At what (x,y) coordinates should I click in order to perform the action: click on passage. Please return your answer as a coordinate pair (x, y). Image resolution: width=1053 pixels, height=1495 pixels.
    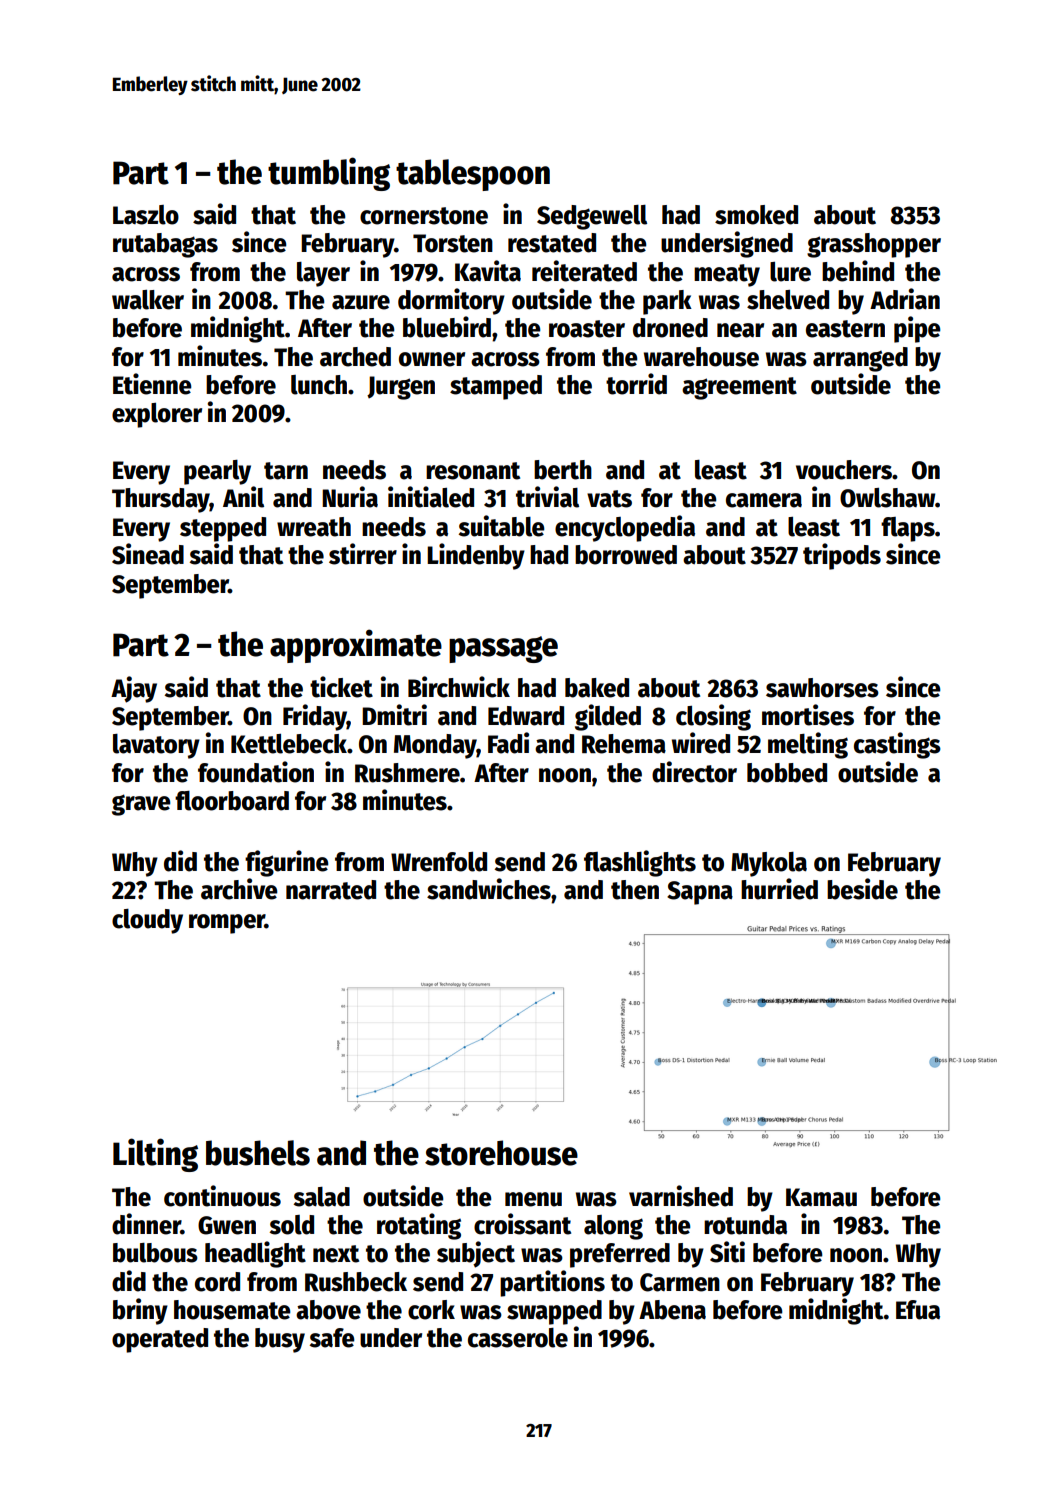
    Looking at the image, I should click on (503, 649).
